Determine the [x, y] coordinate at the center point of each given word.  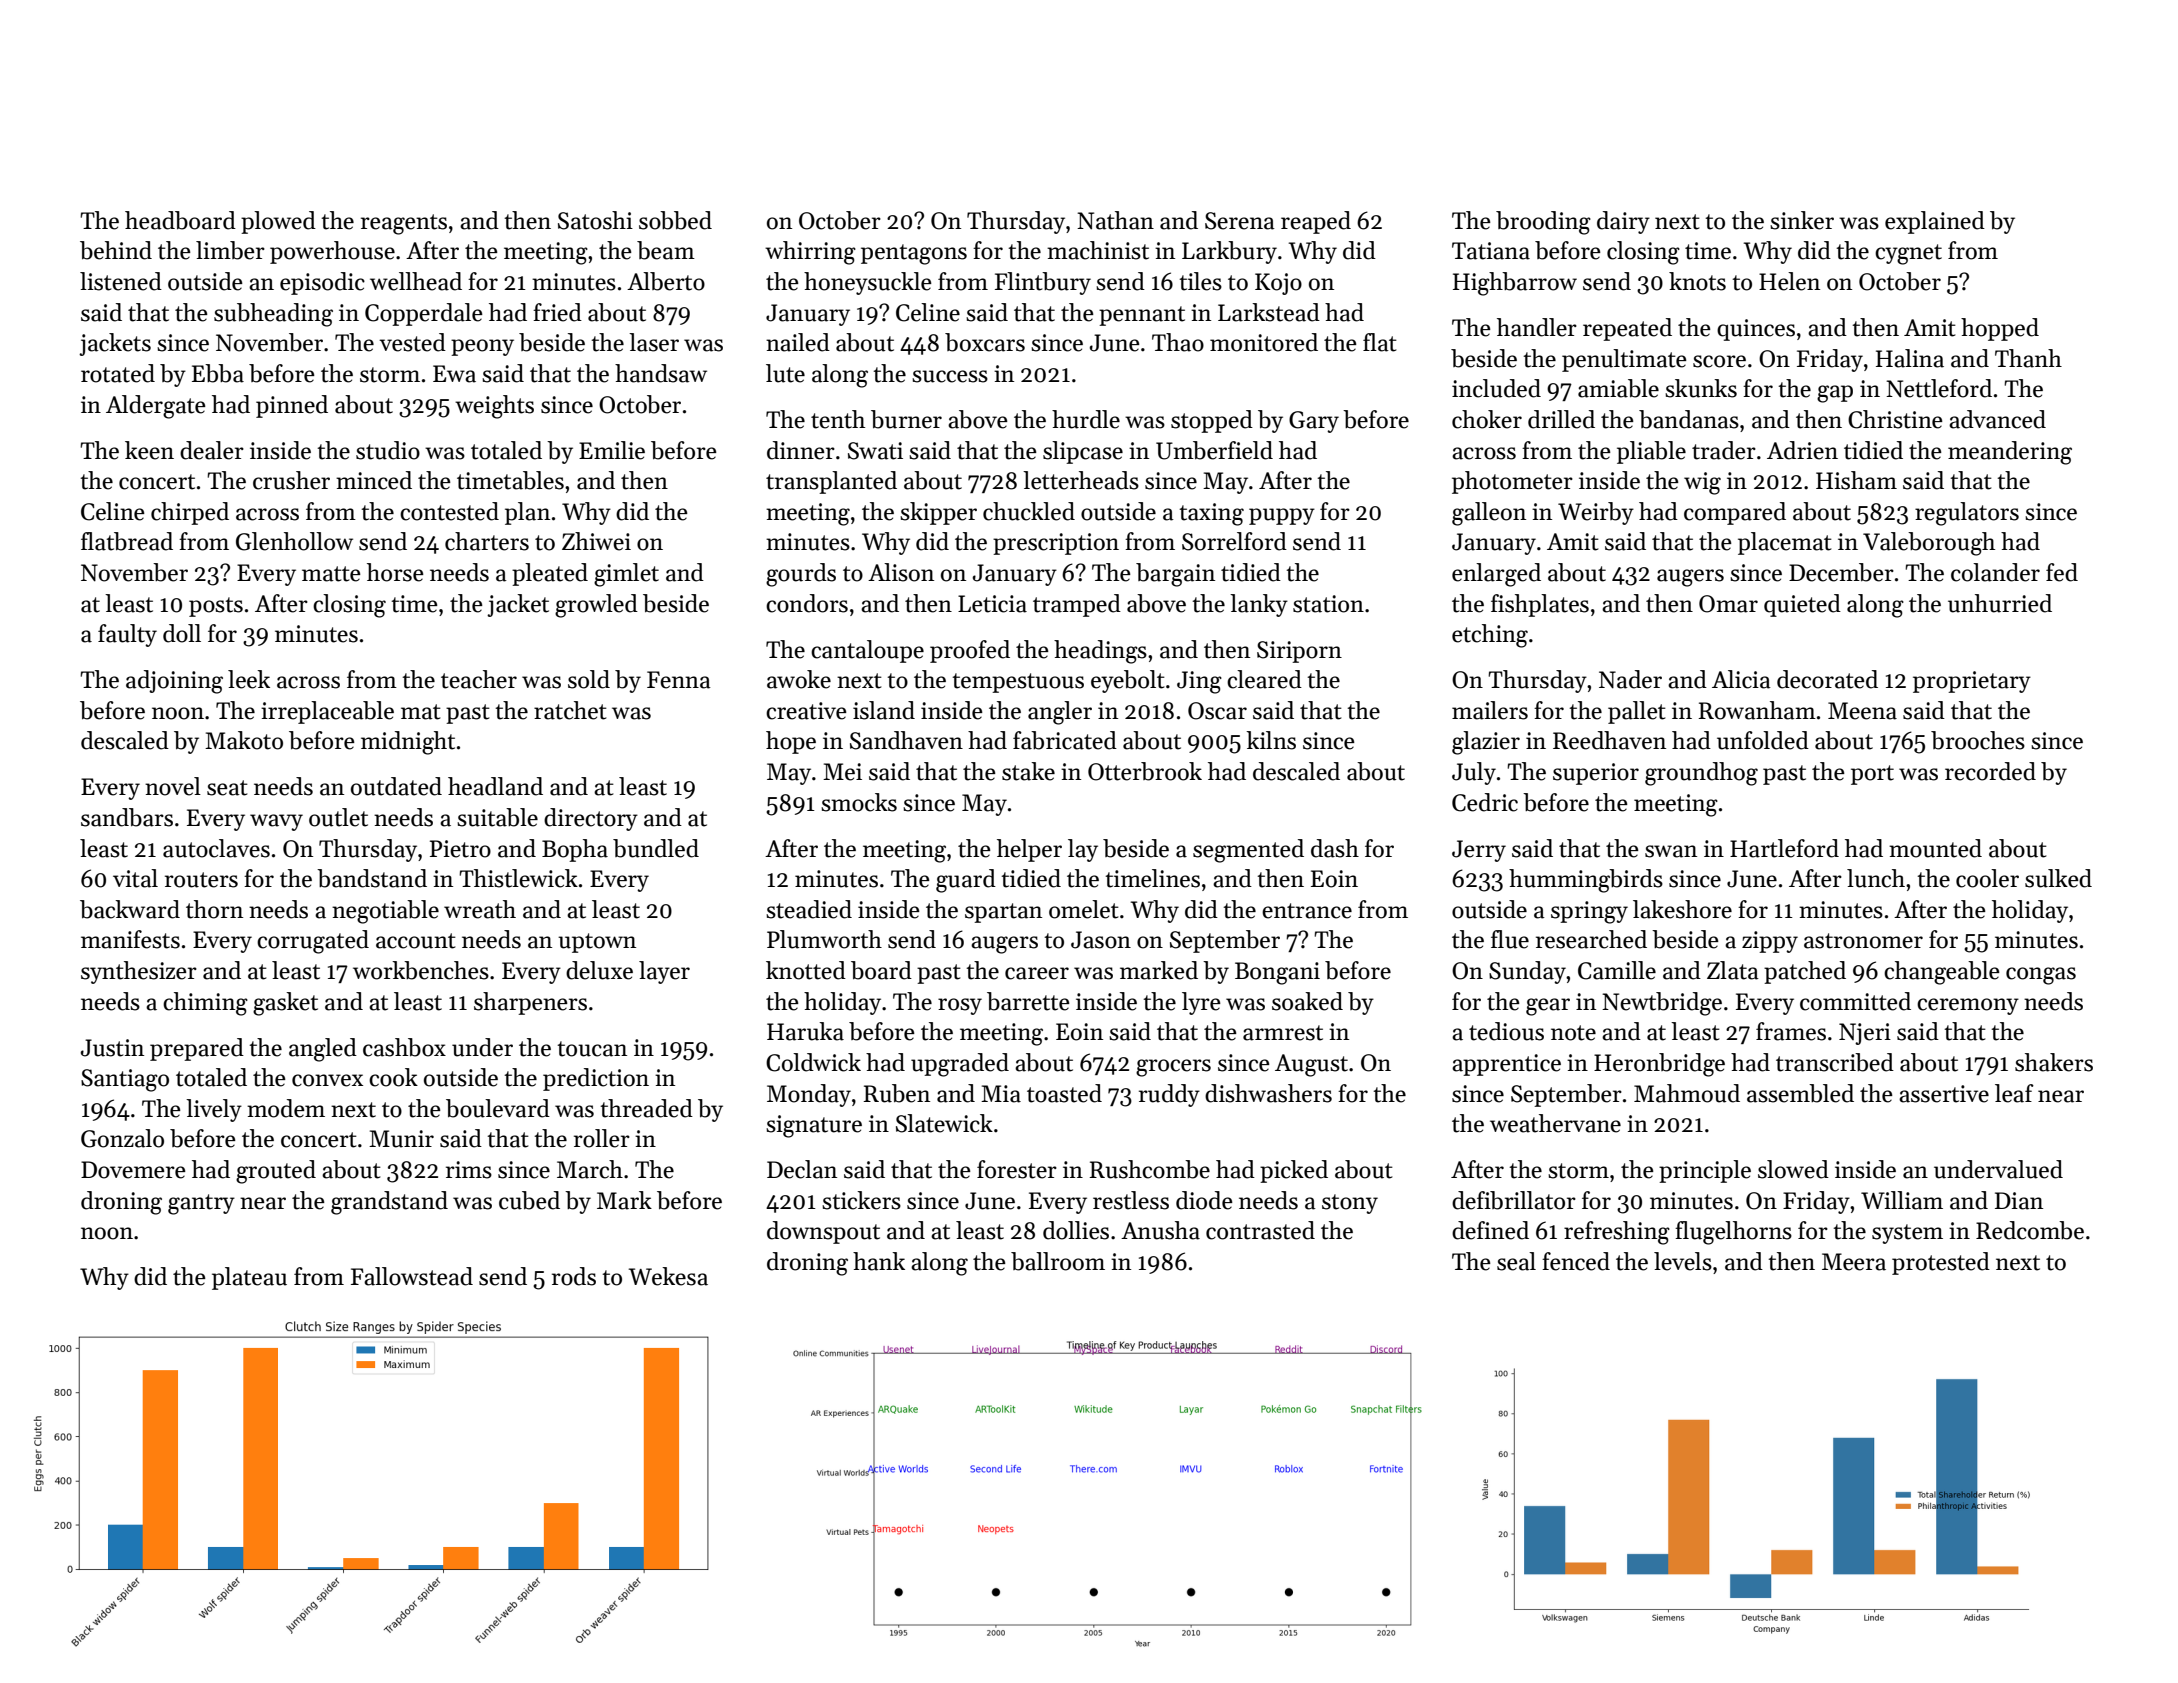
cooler [1987, 878]
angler [1060, 713]
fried [557, 312]
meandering [2010, 453]
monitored [1264, 342]
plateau [249, 1278]
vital [135, 878]
